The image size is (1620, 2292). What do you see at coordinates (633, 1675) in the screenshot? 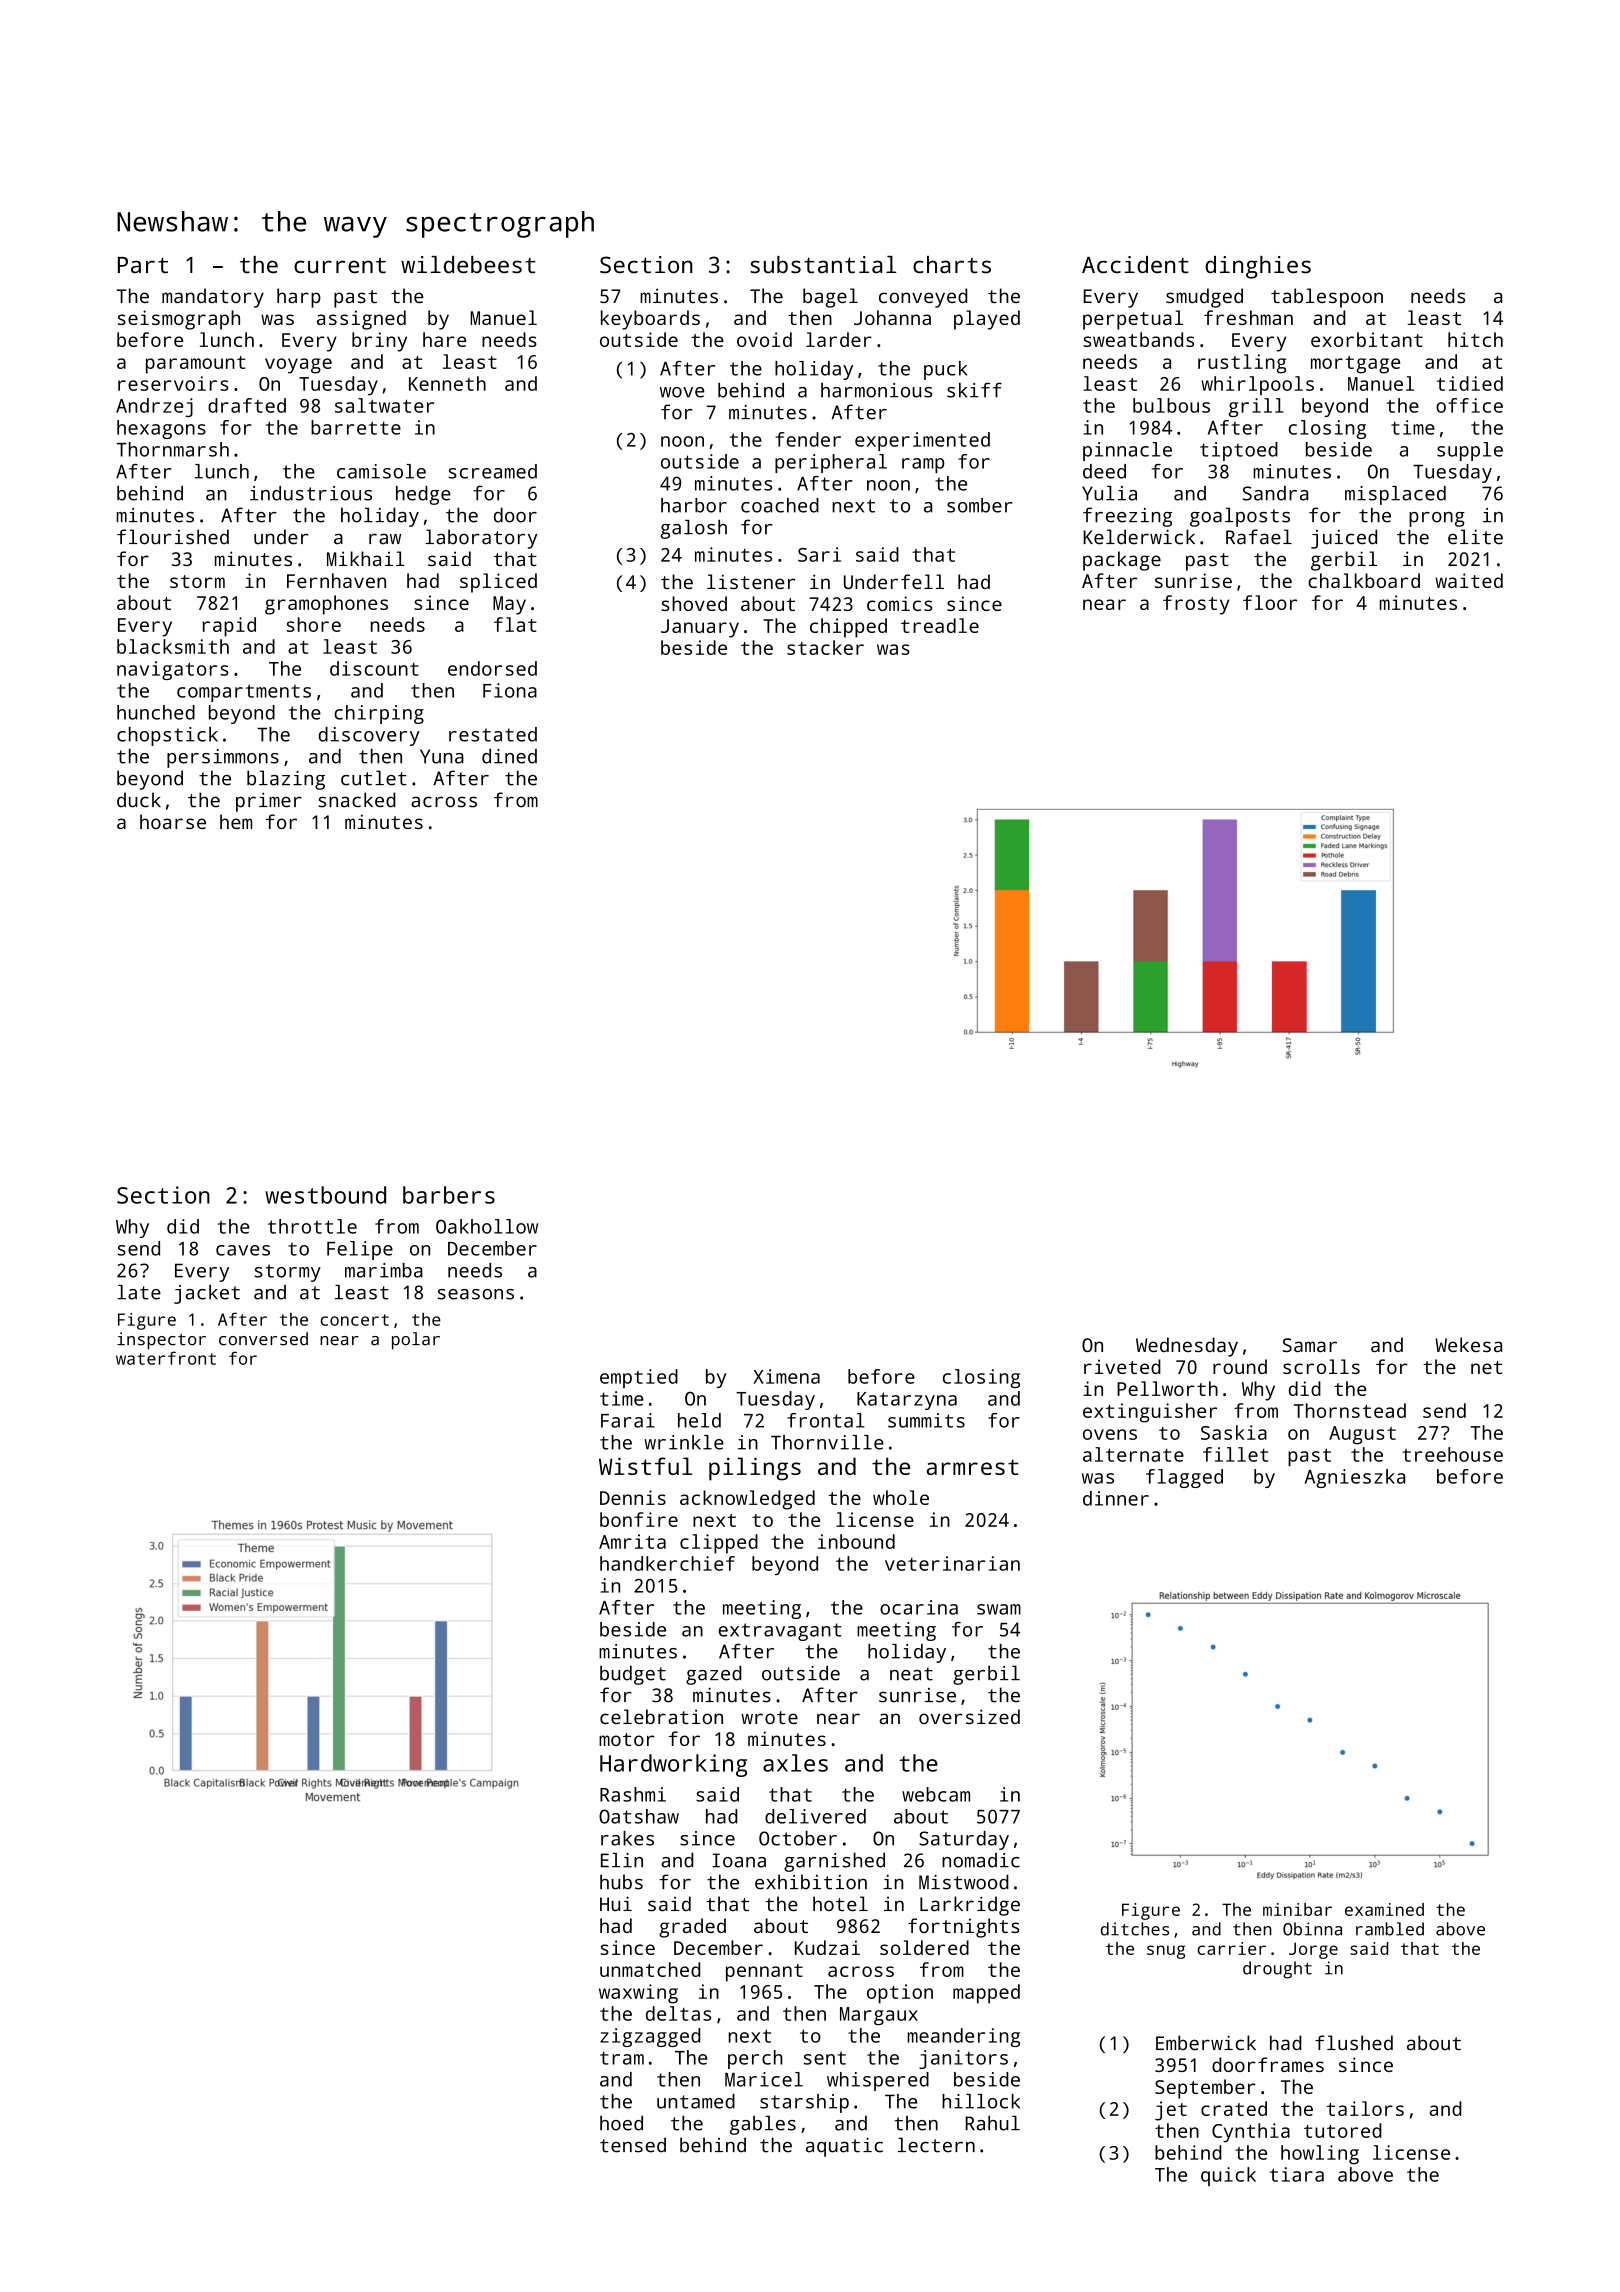
I see `budget` at bounding box center [633, 1675].
